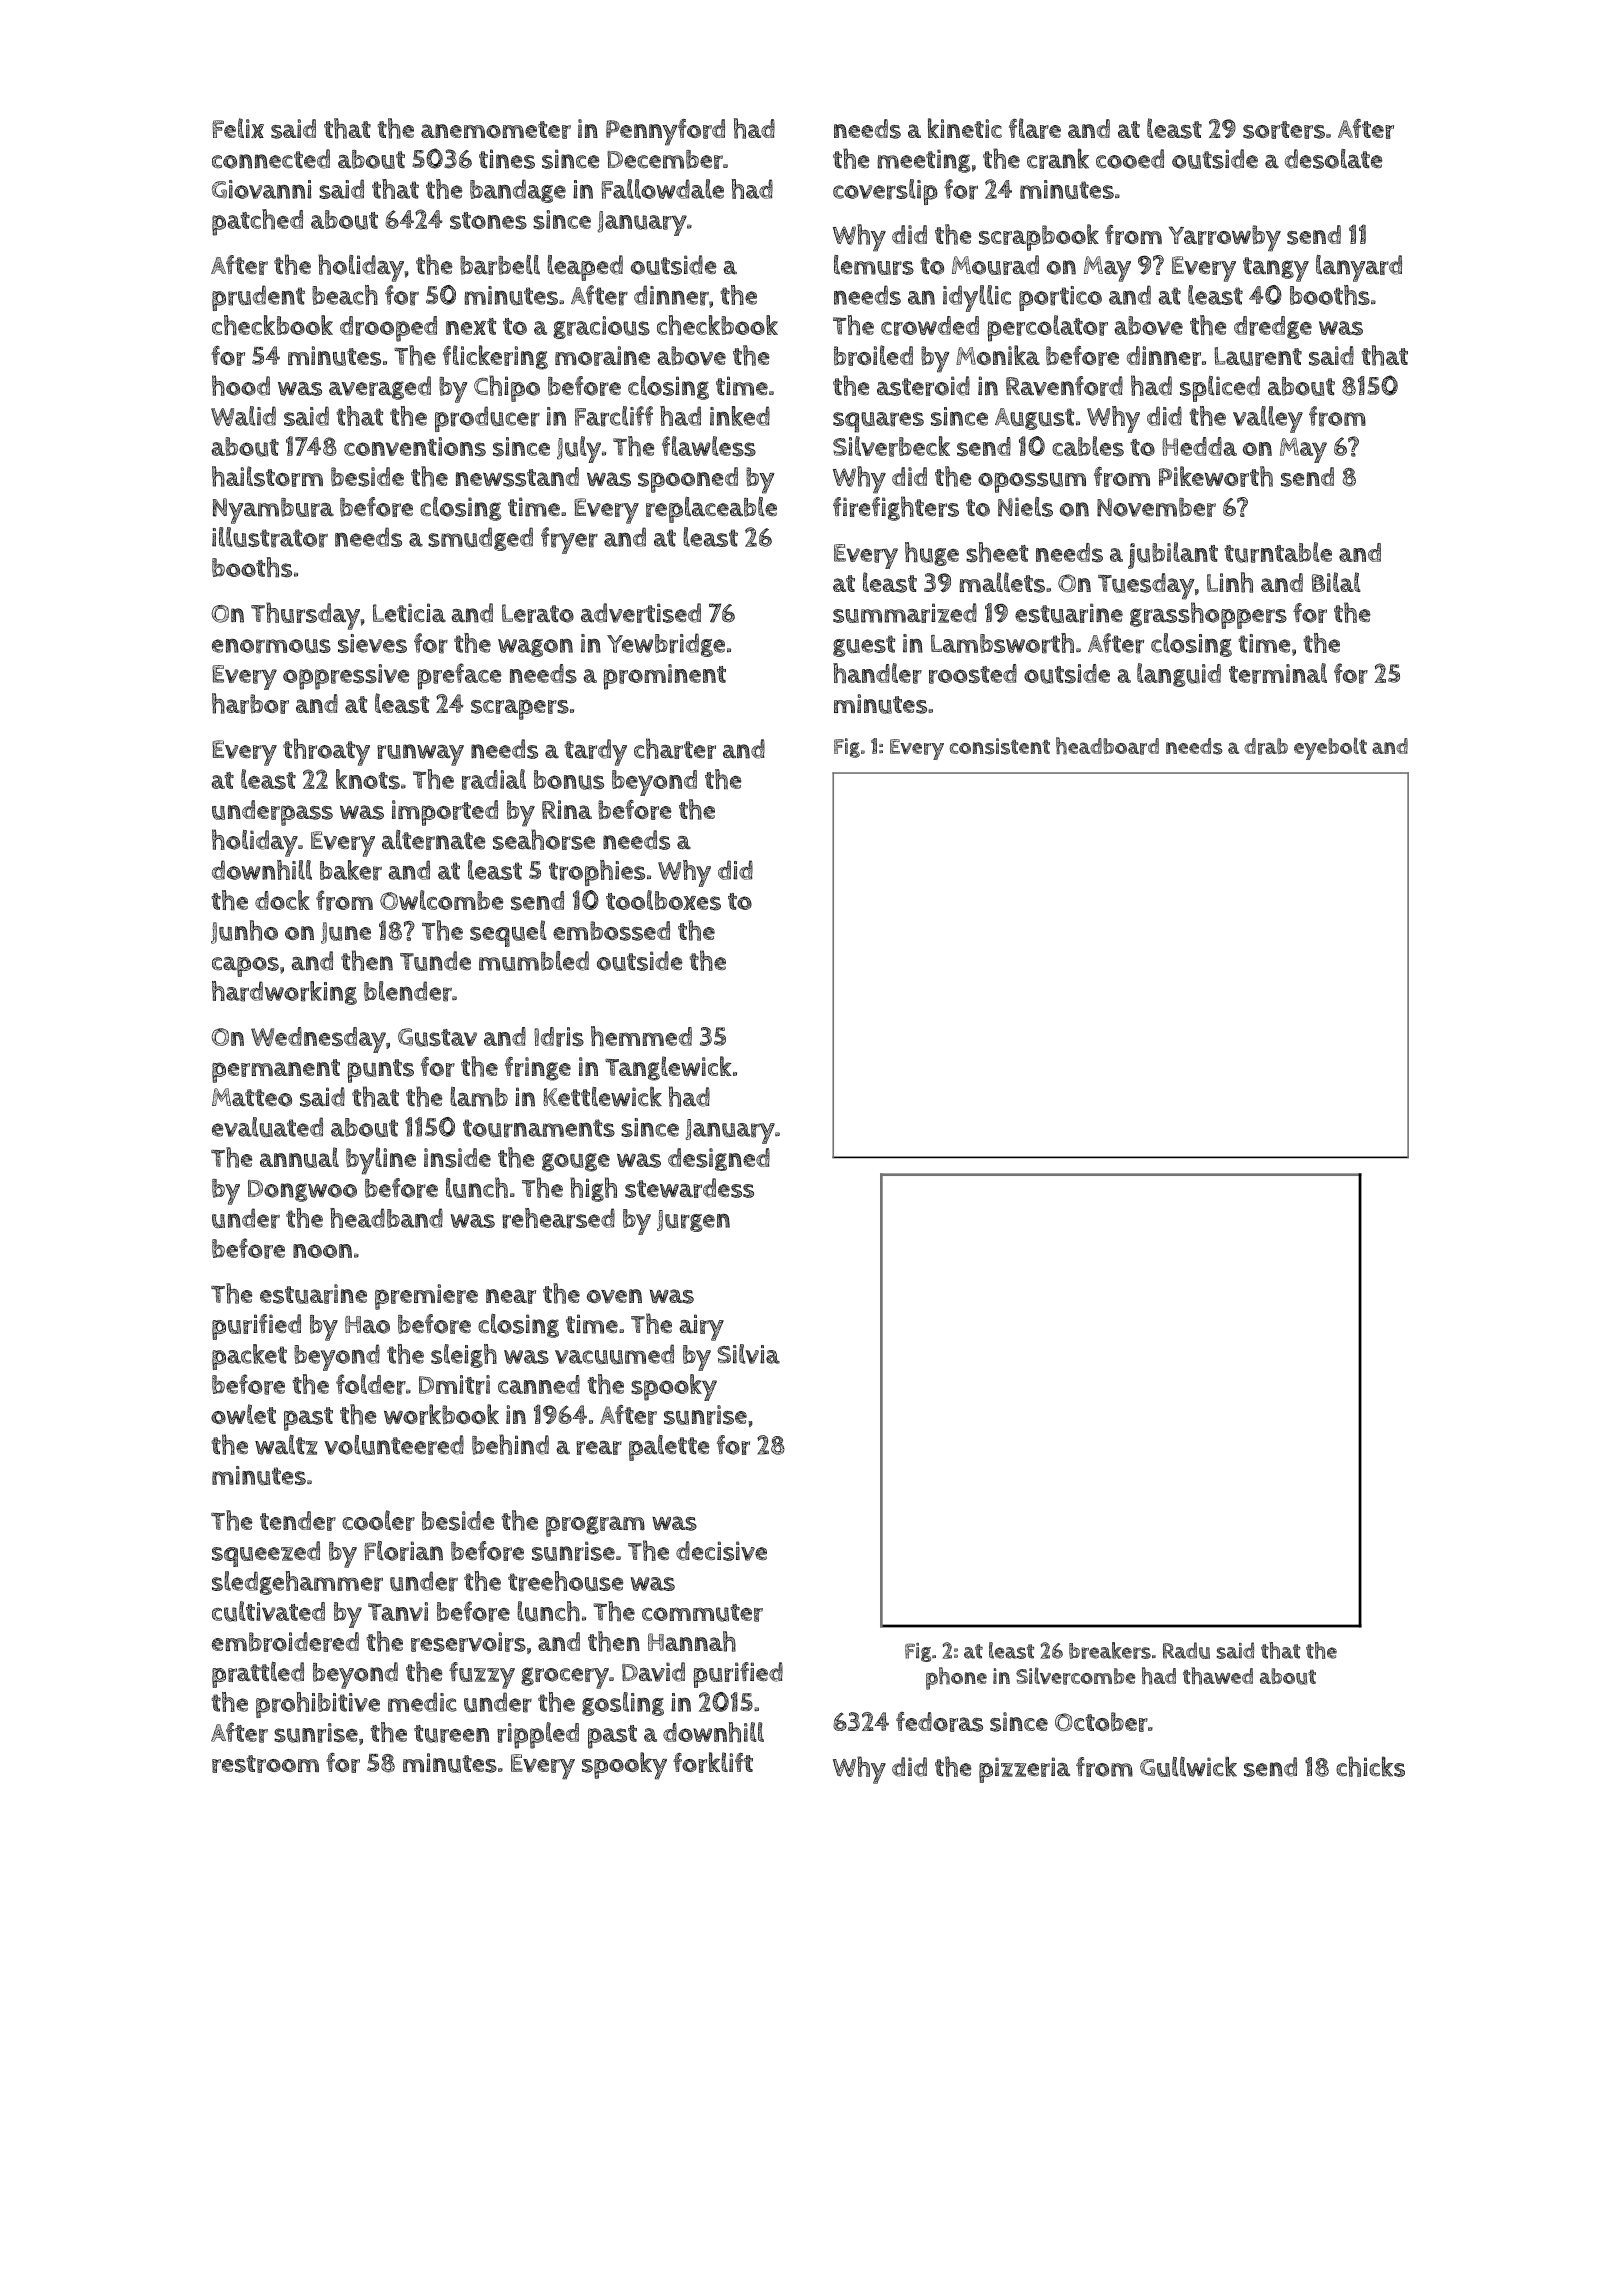  Describe the element at coordinates (250, 703) in the page. I see `harbor` at that location.
